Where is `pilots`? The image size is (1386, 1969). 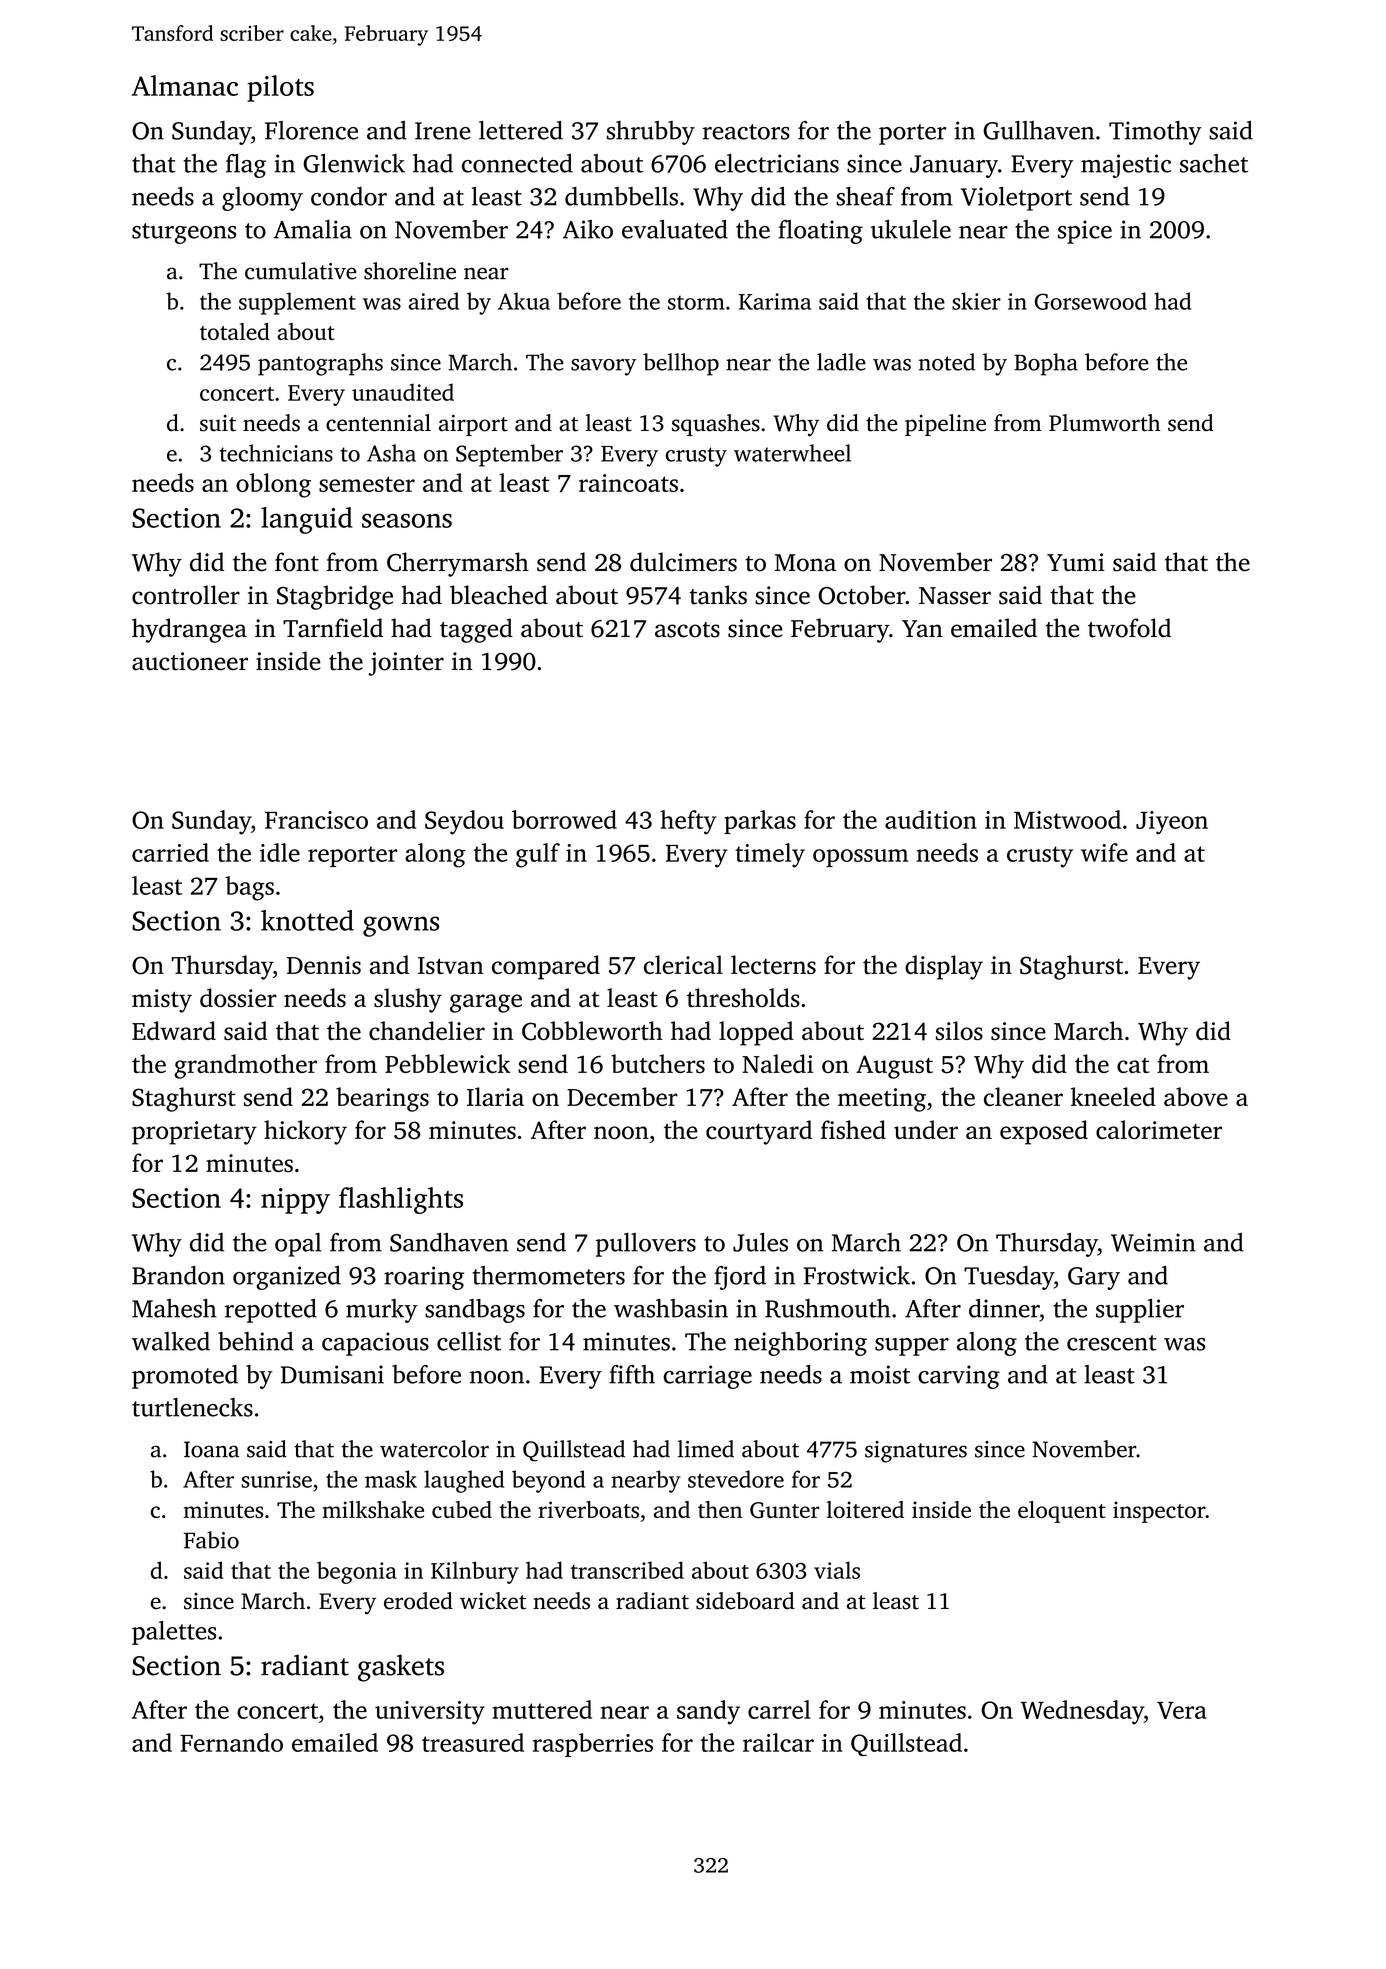 pilots is located at coordinates (280, 88).
